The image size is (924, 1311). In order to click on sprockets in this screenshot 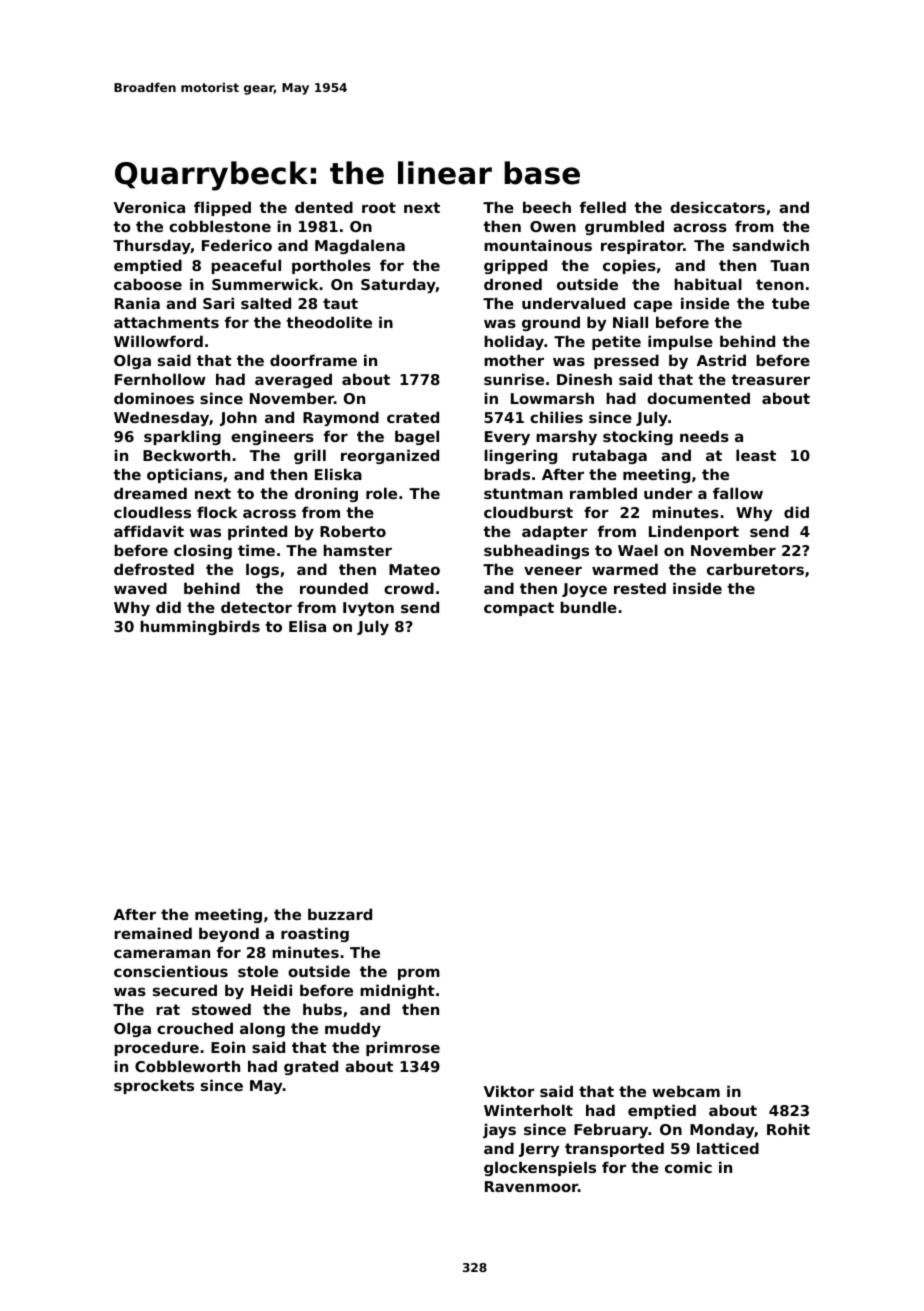, I will do `click(154, 1086)`.
